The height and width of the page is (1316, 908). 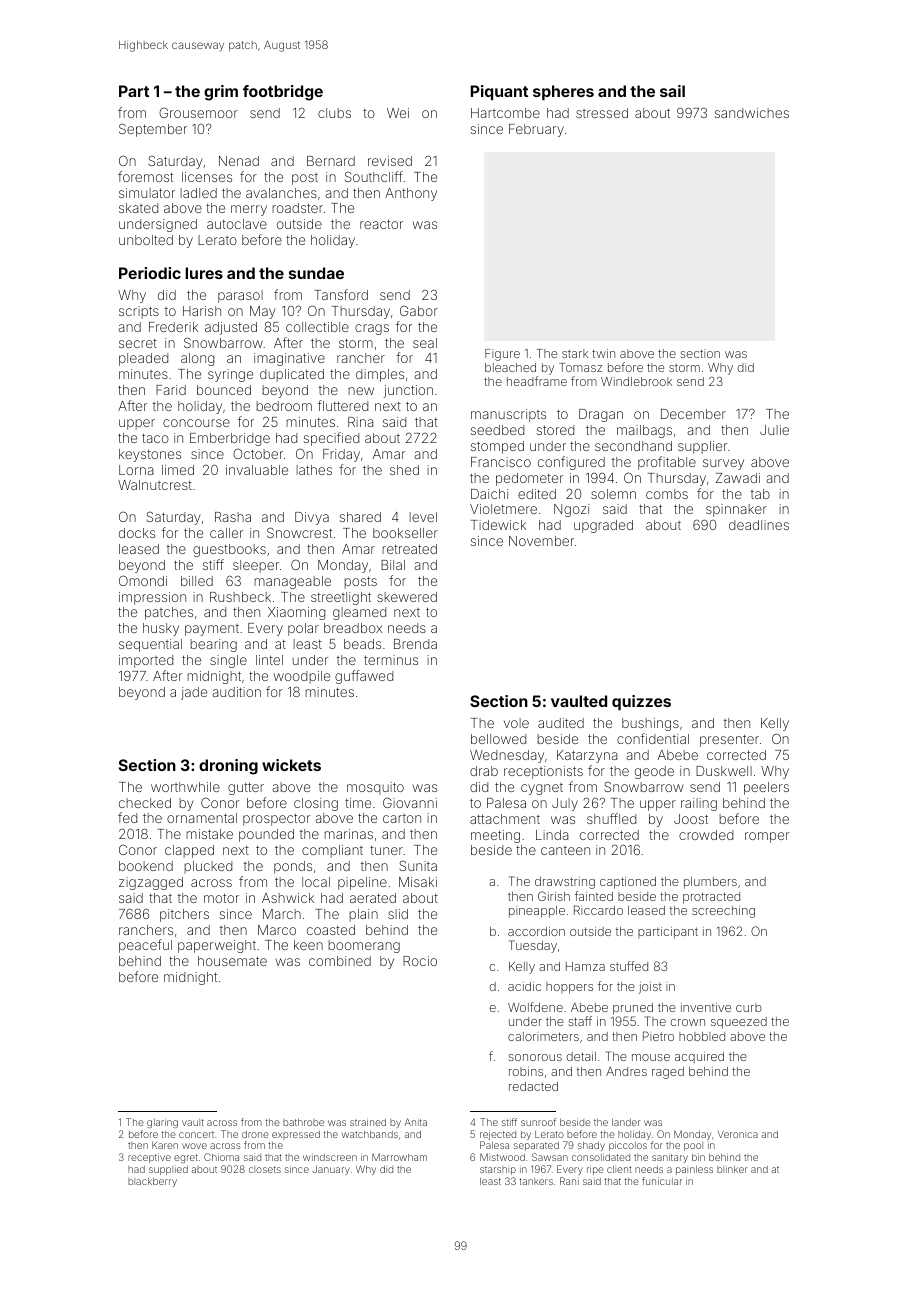 I want to click on jade, so click(x=194, y=693).
